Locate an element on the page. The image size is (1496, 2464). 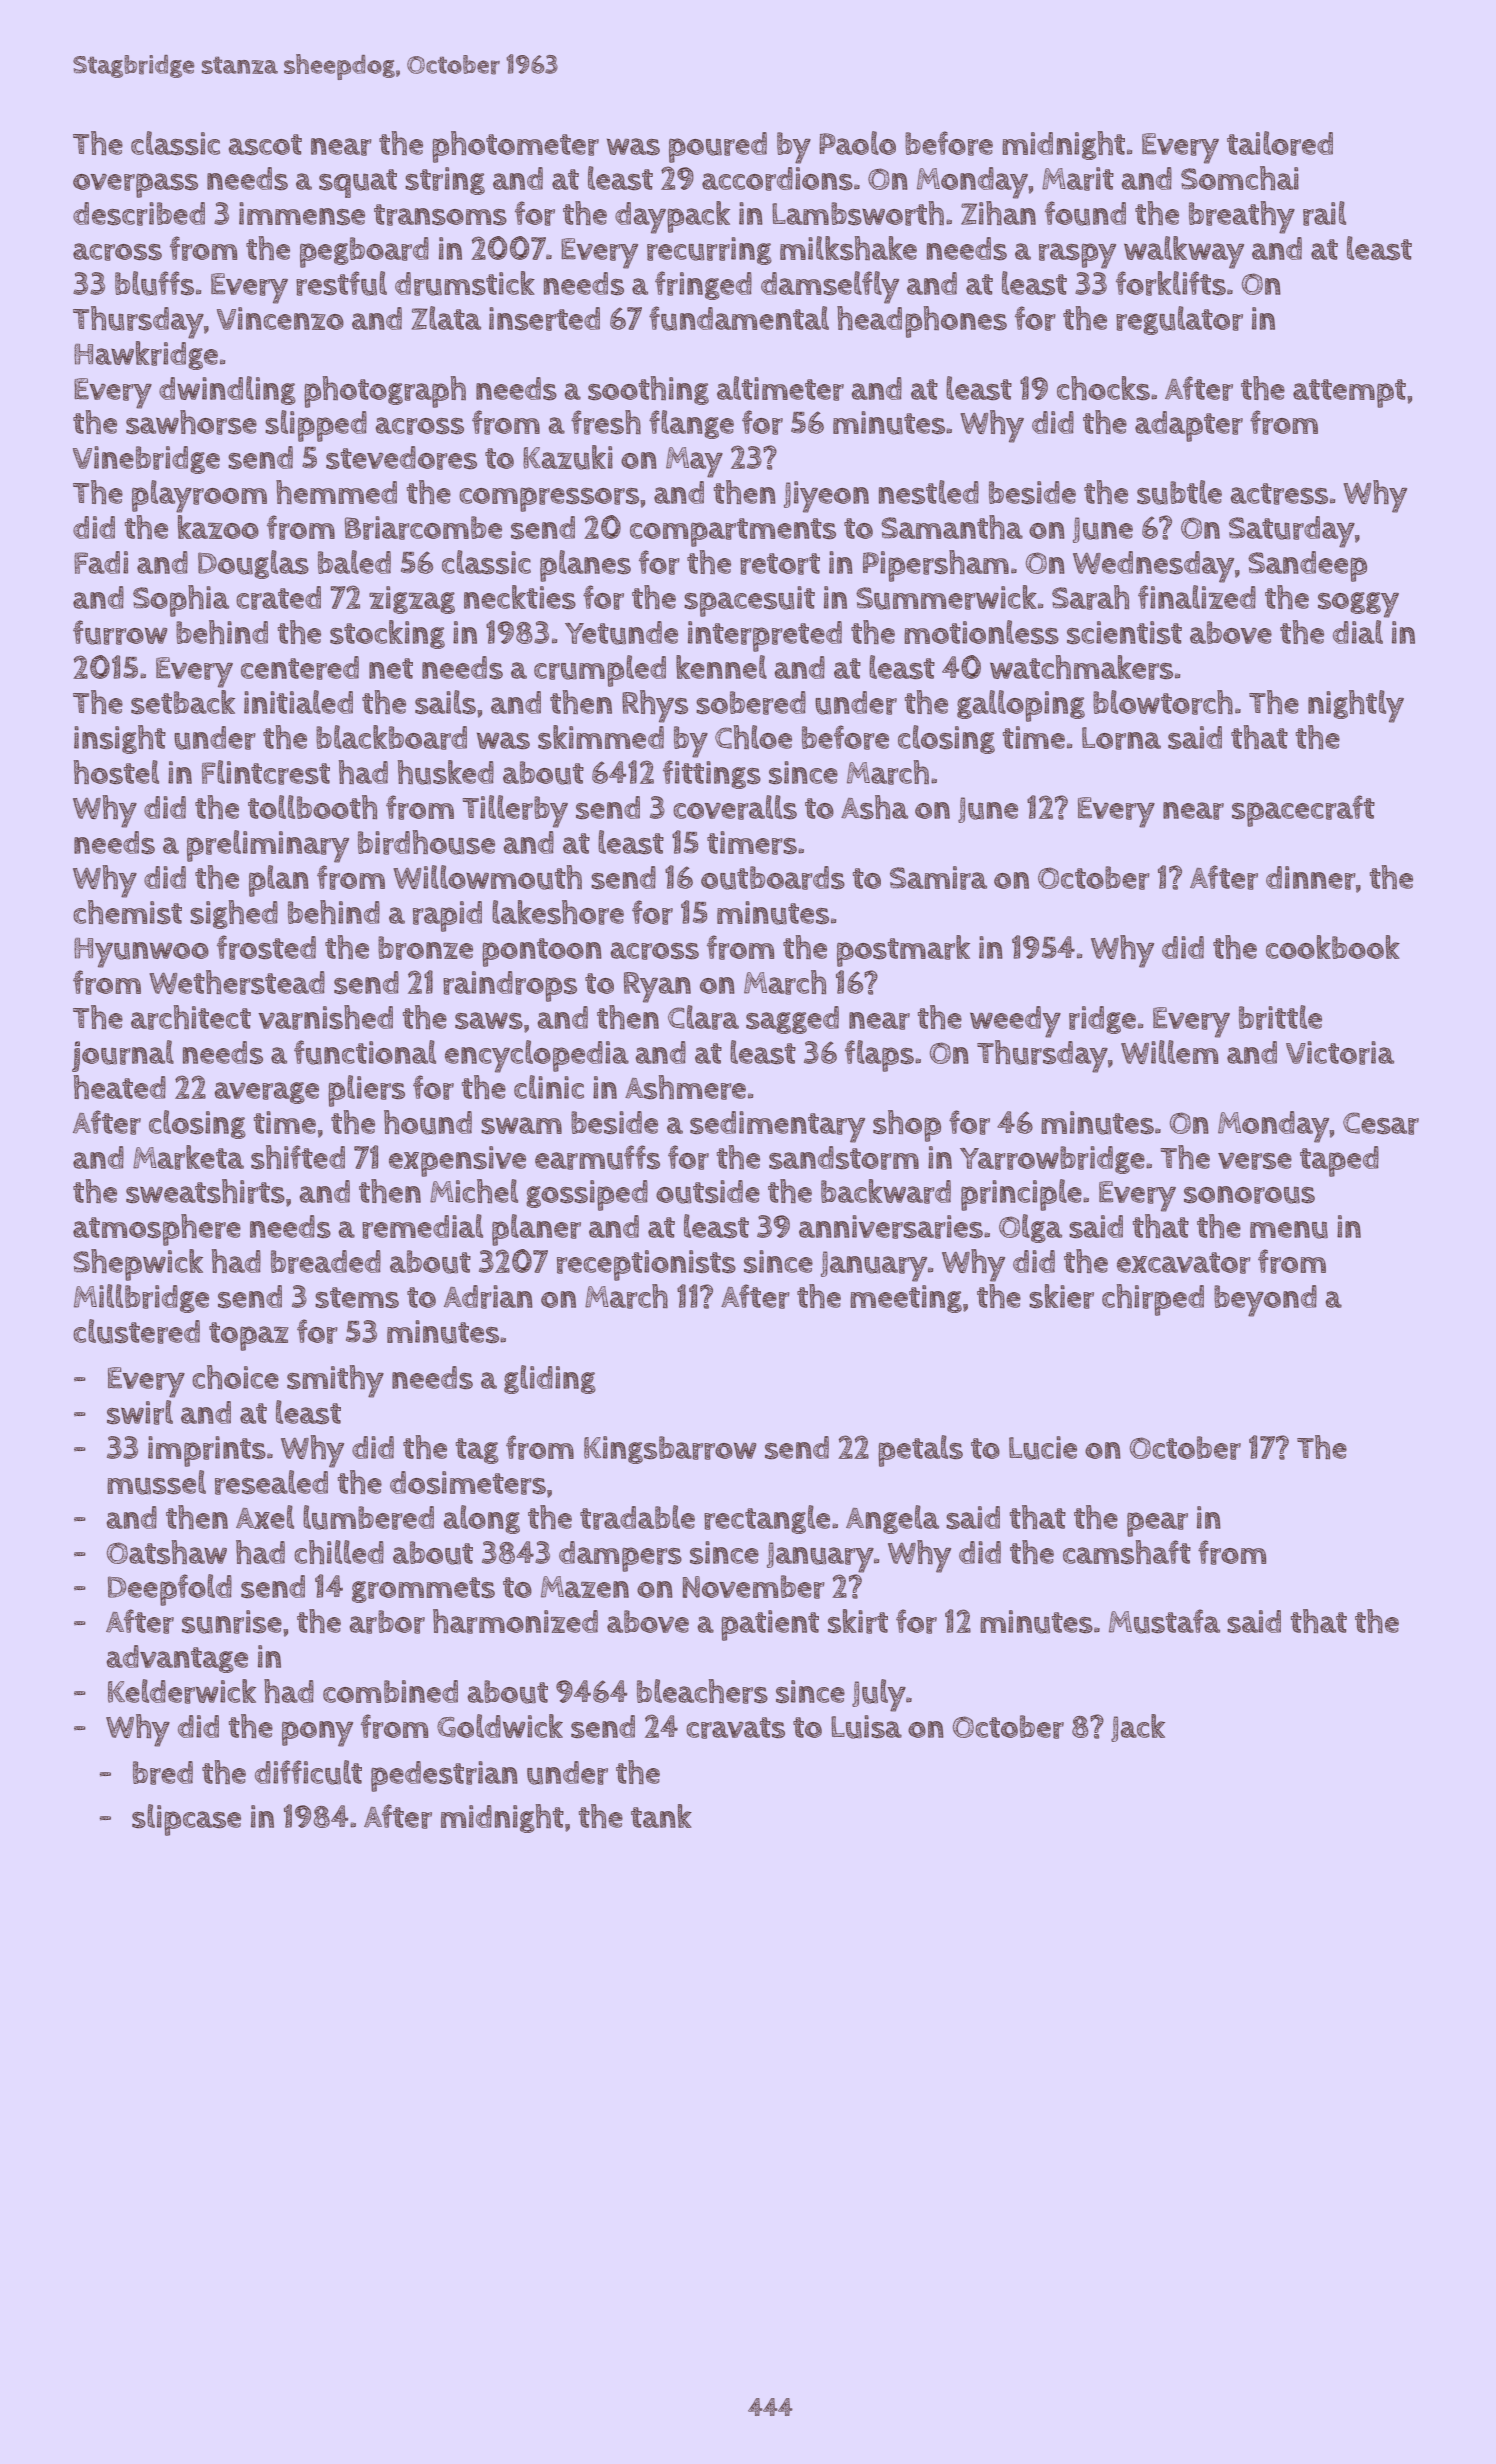
Jack is located at coordinates (1138, 1728).
